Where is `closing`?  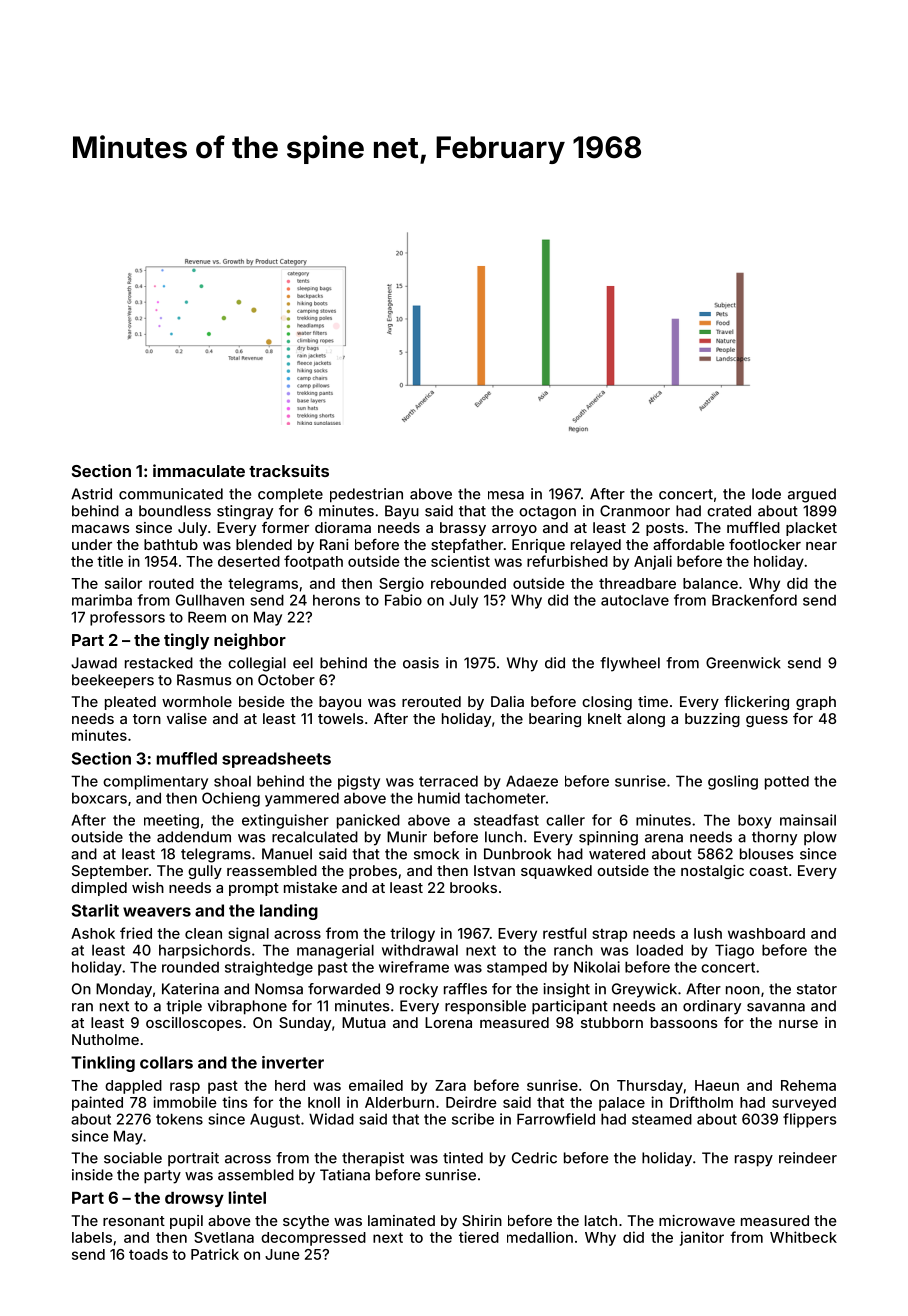 closing is located at coordinates (607, 703).
